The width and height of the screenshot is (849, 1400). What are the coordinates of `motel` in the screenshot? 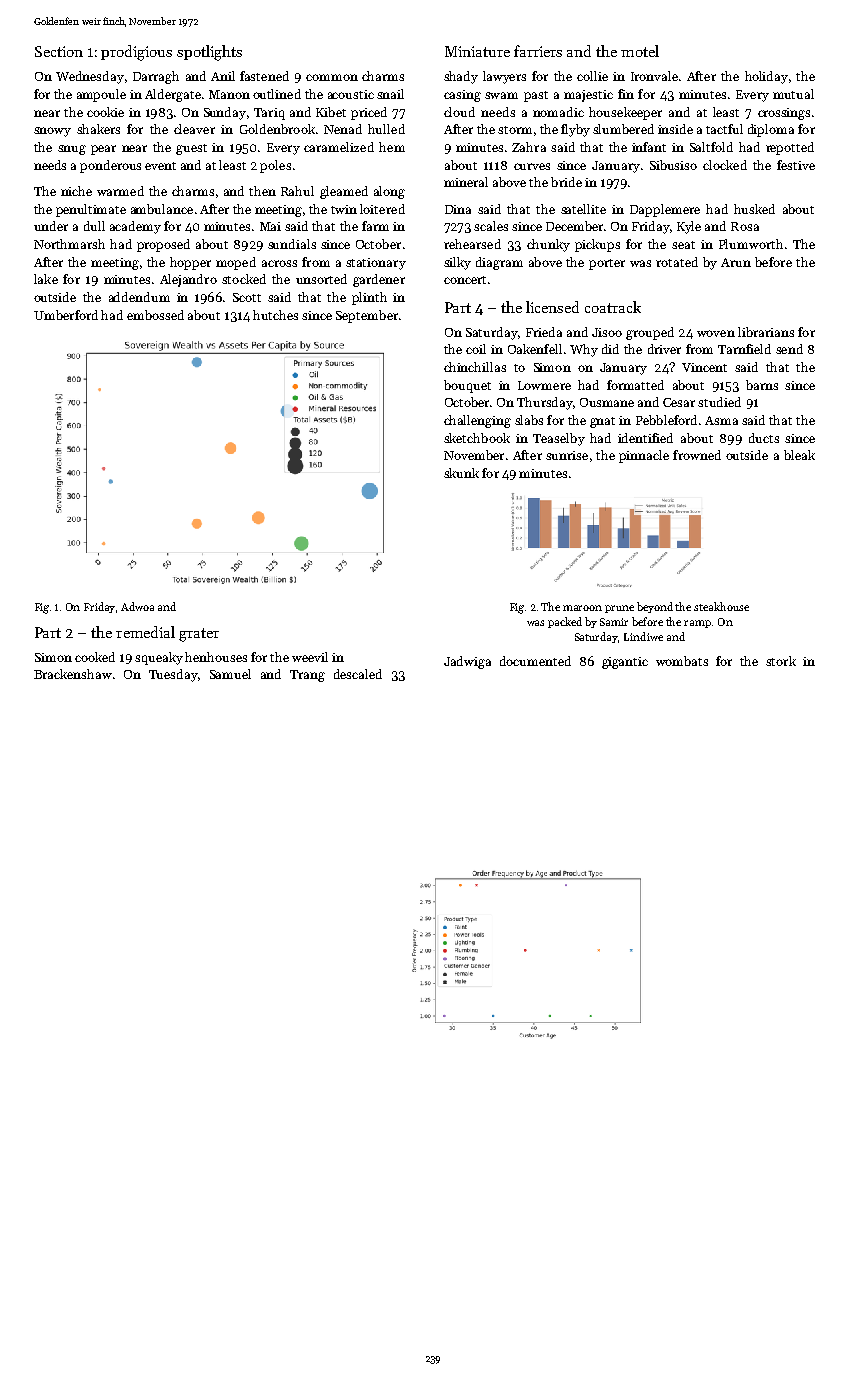 It's located at (640, 51).
